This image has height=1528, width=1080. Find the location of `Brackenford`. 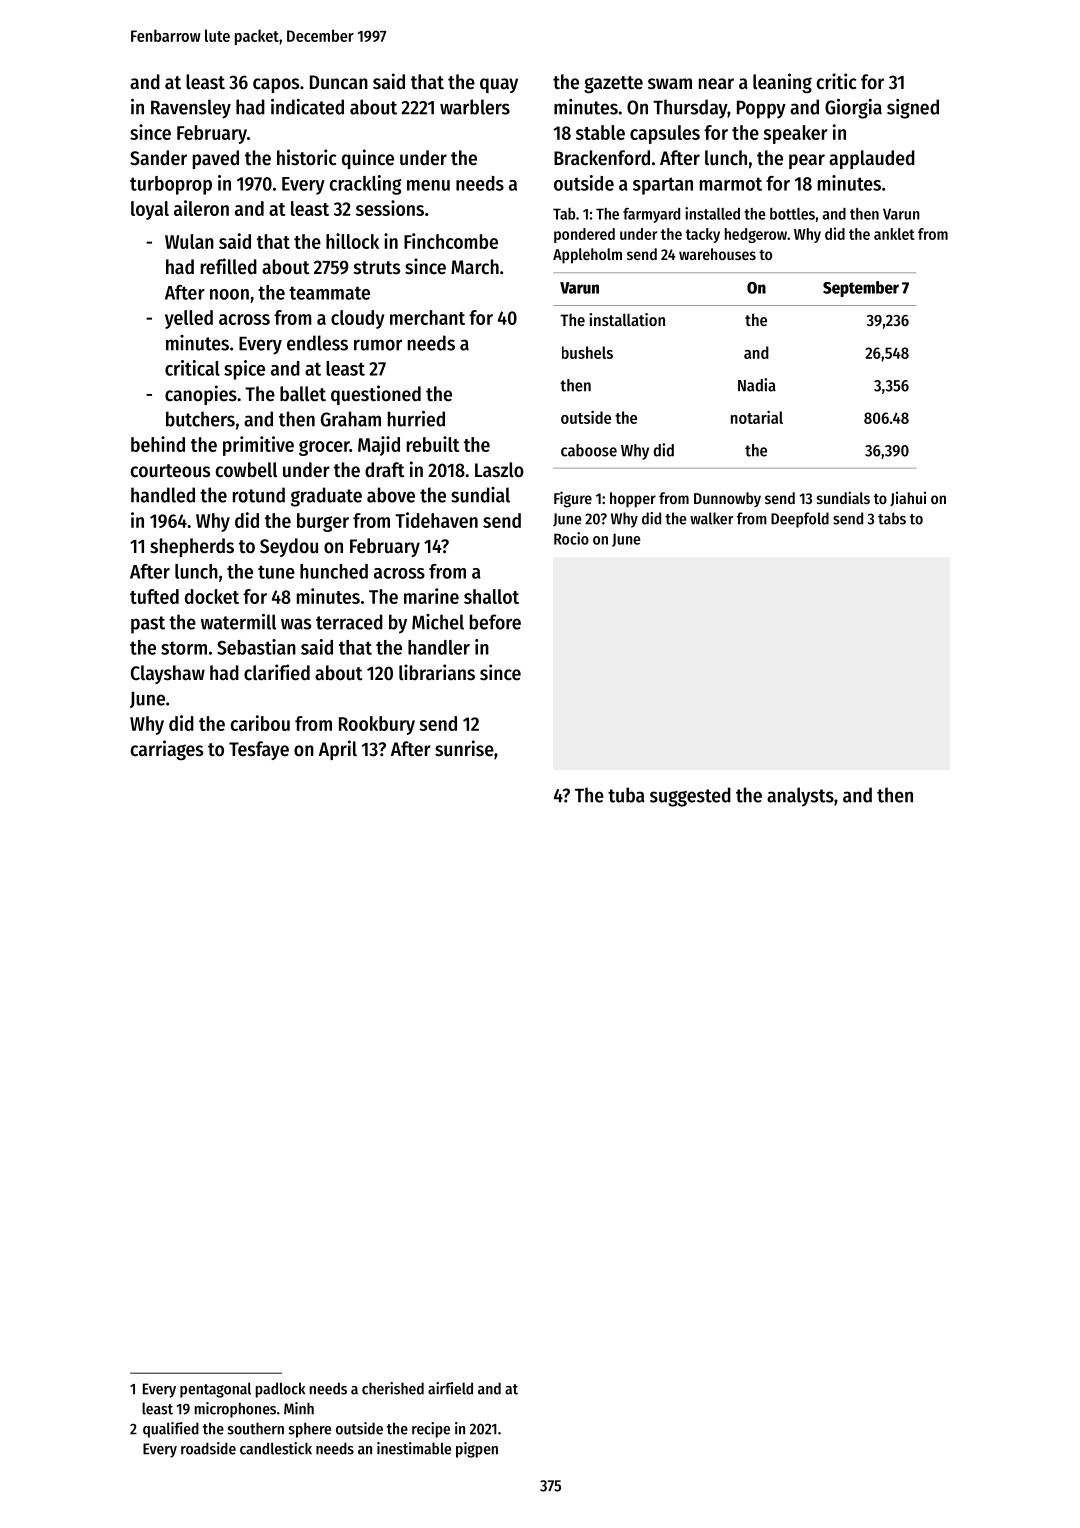

Brackenford is located at coordinates (602, 158).
